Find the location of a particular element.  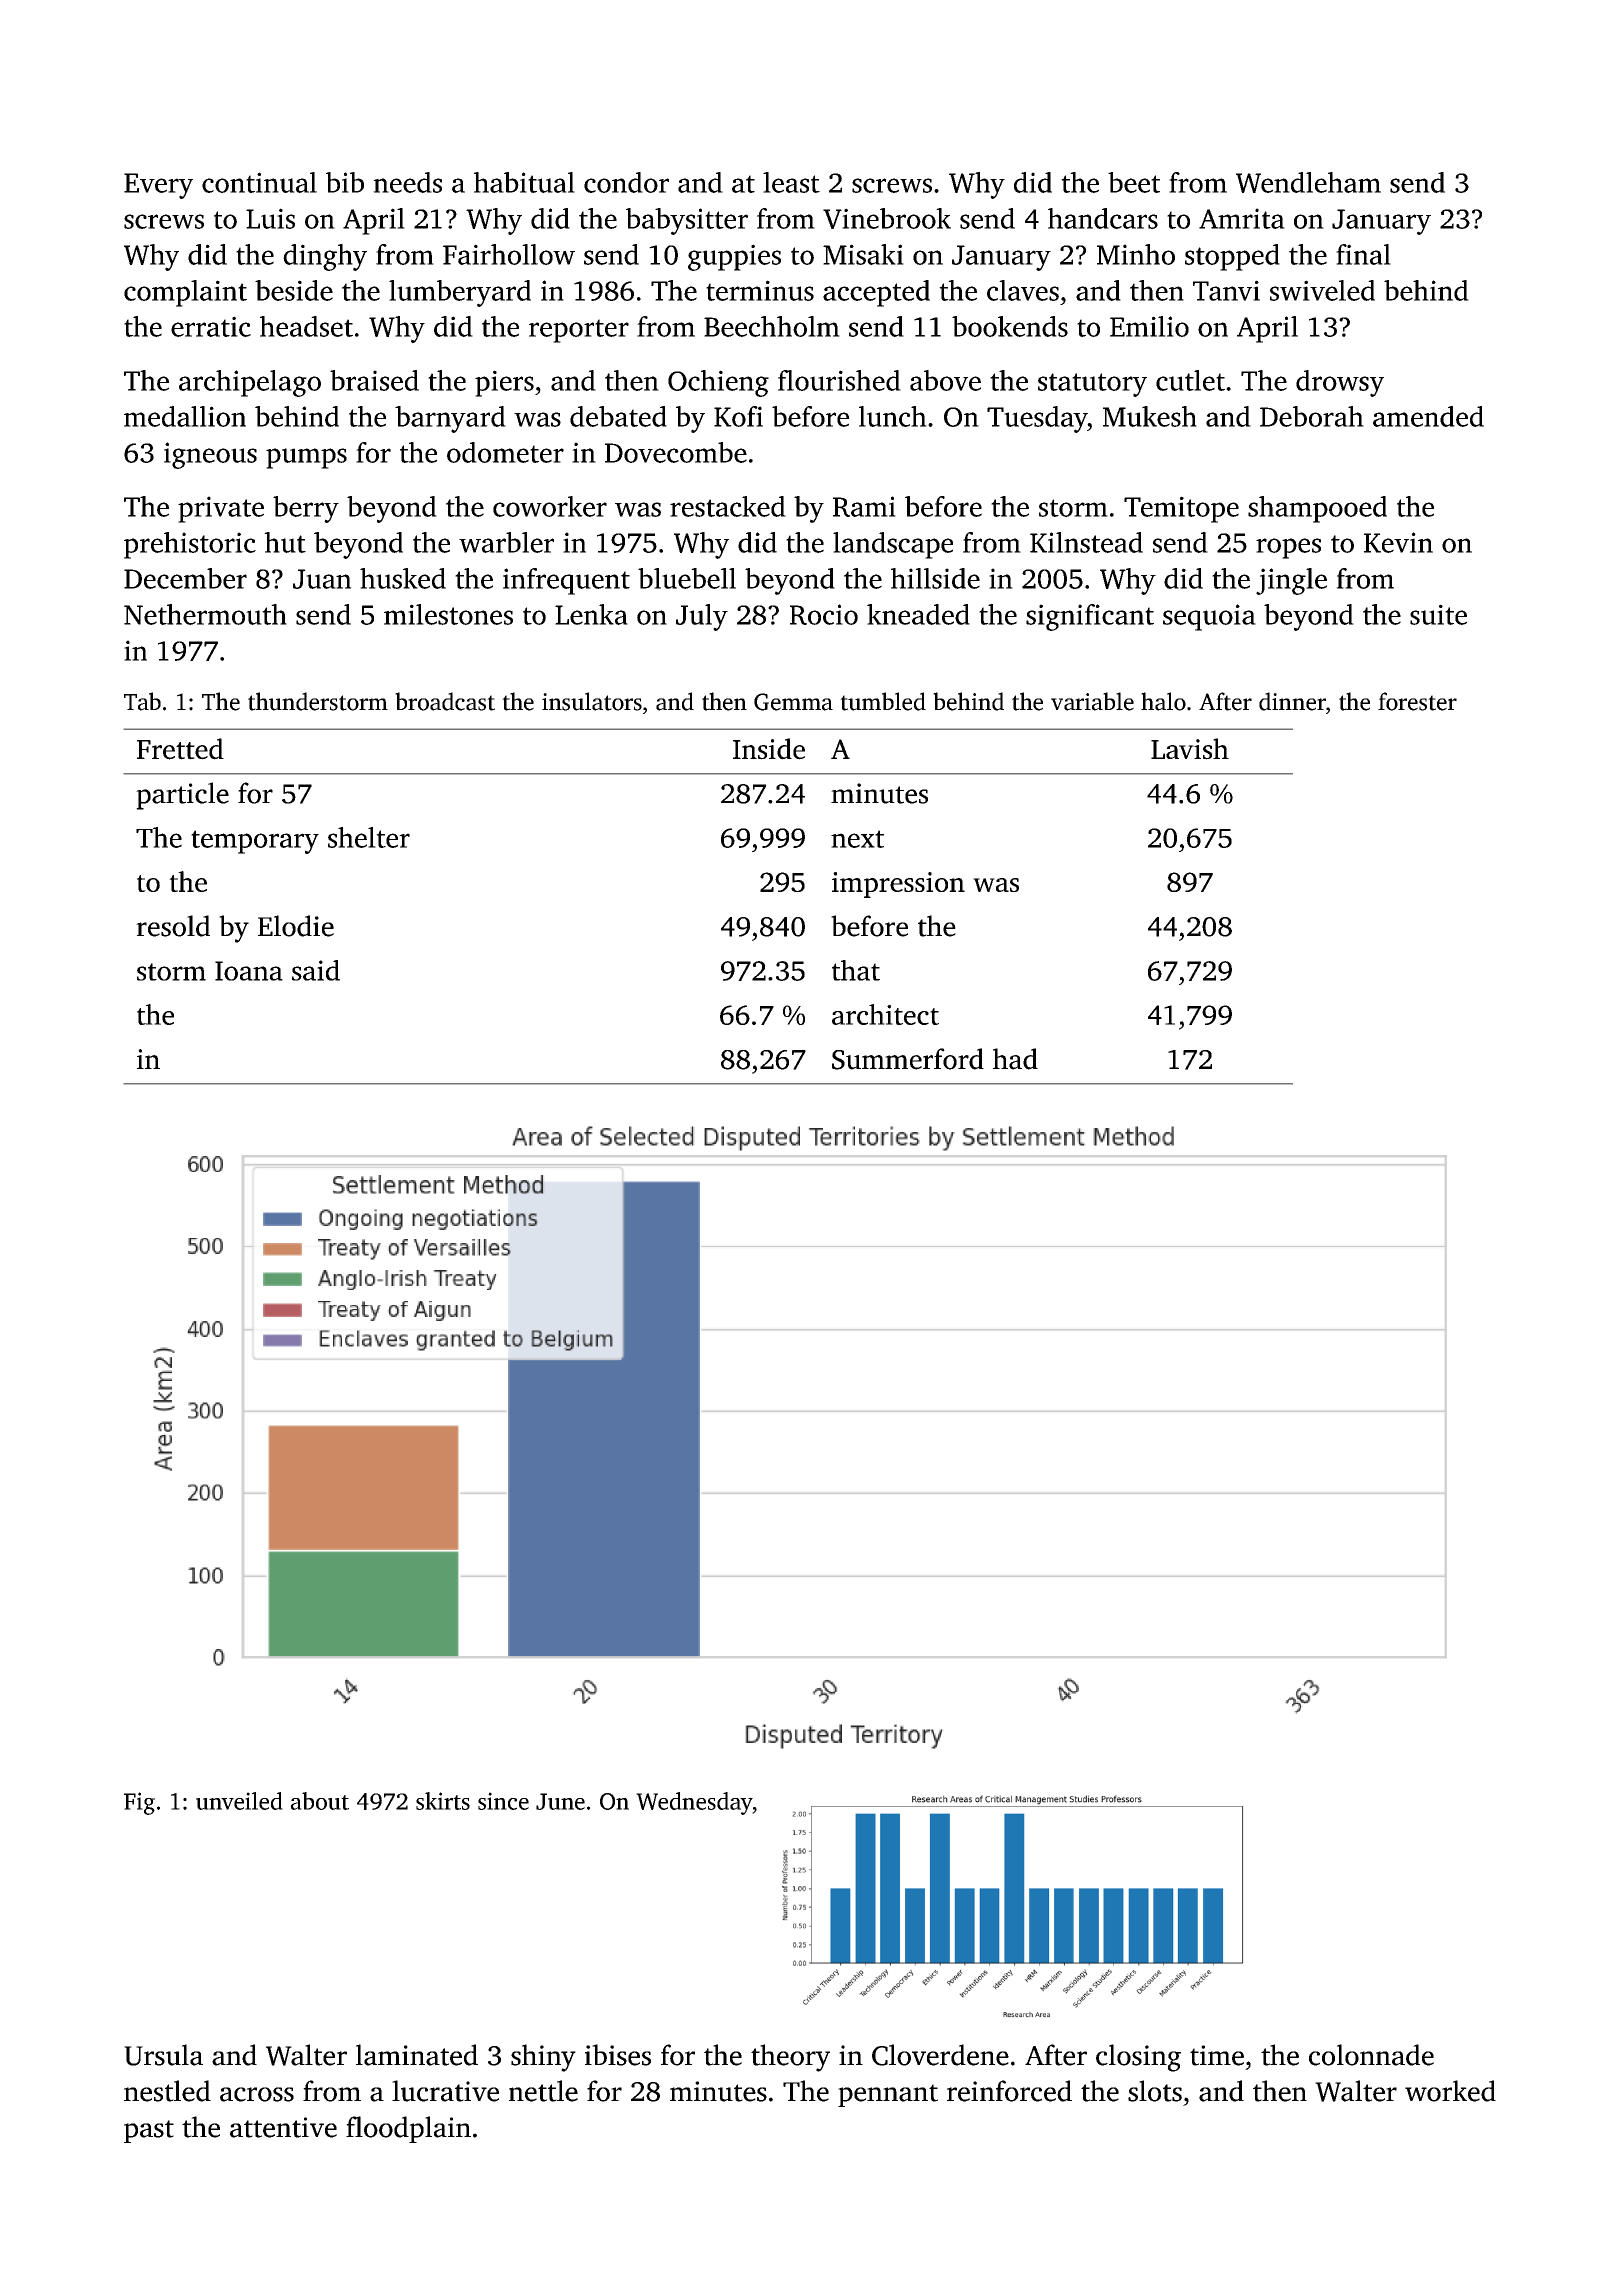

nettle is located at coordinates (543, 2091).
